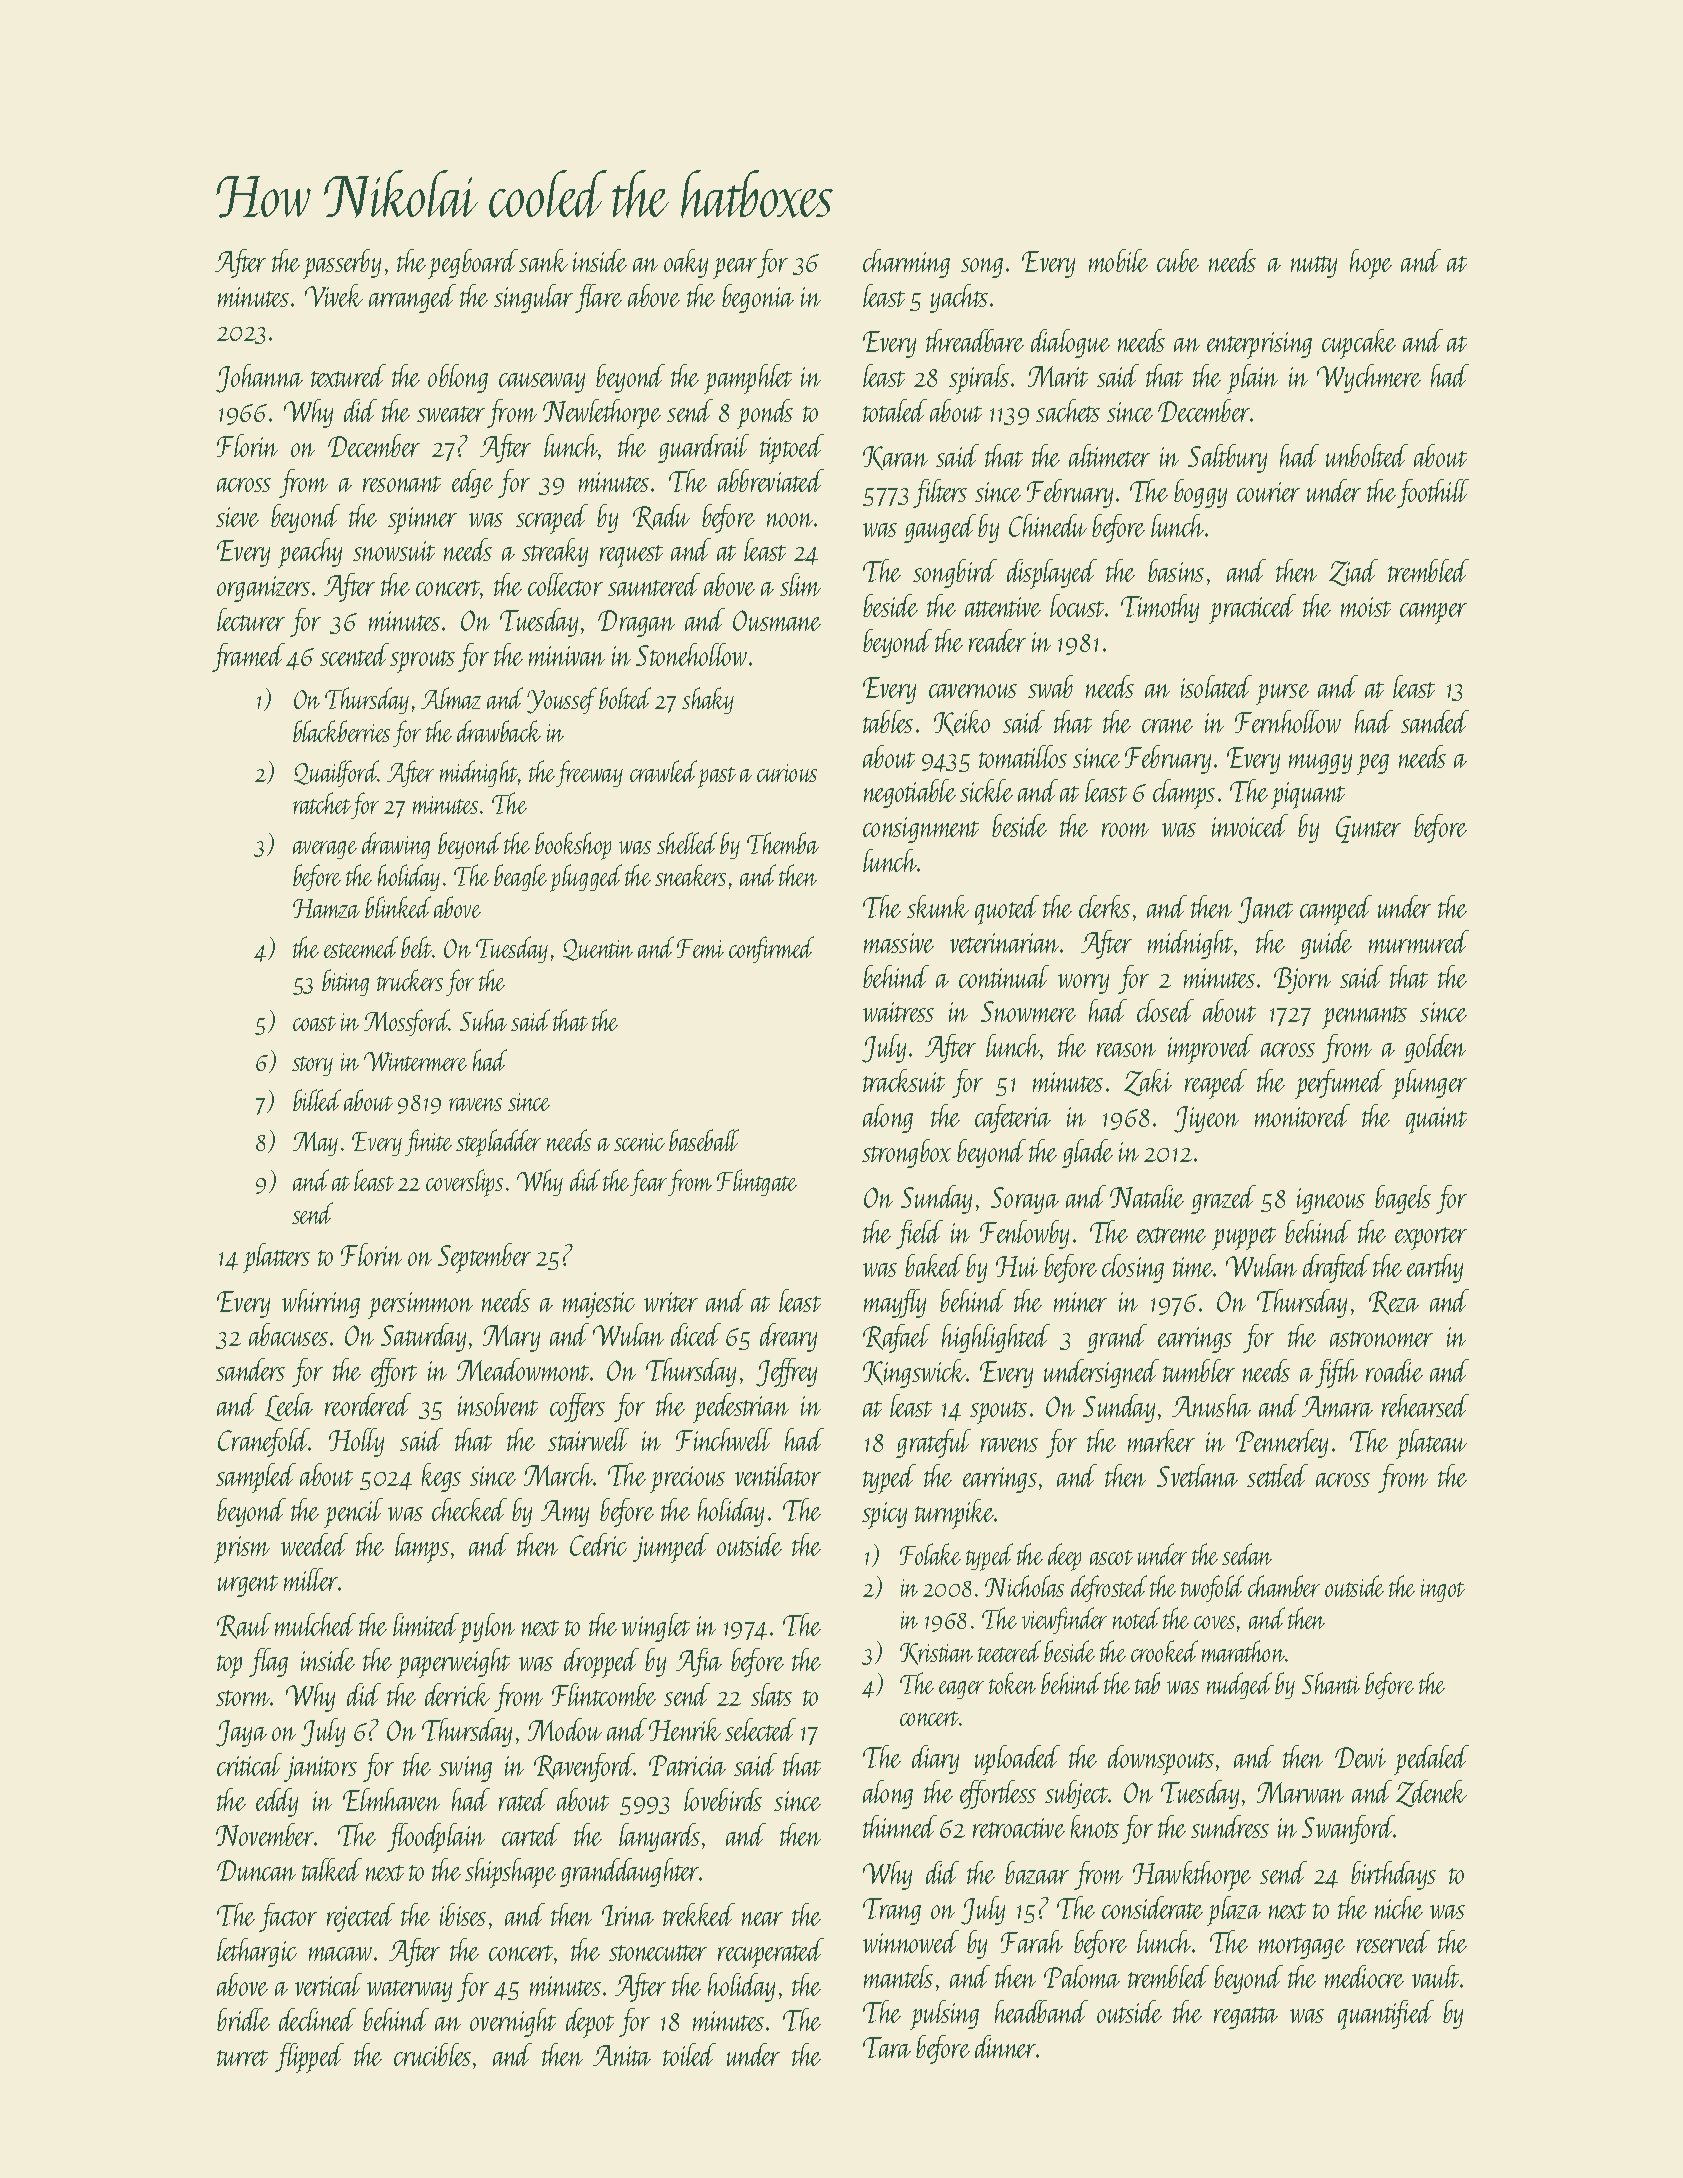 The image size is (1683, 2178). I want to click on waitress, so click(898, 1012).
